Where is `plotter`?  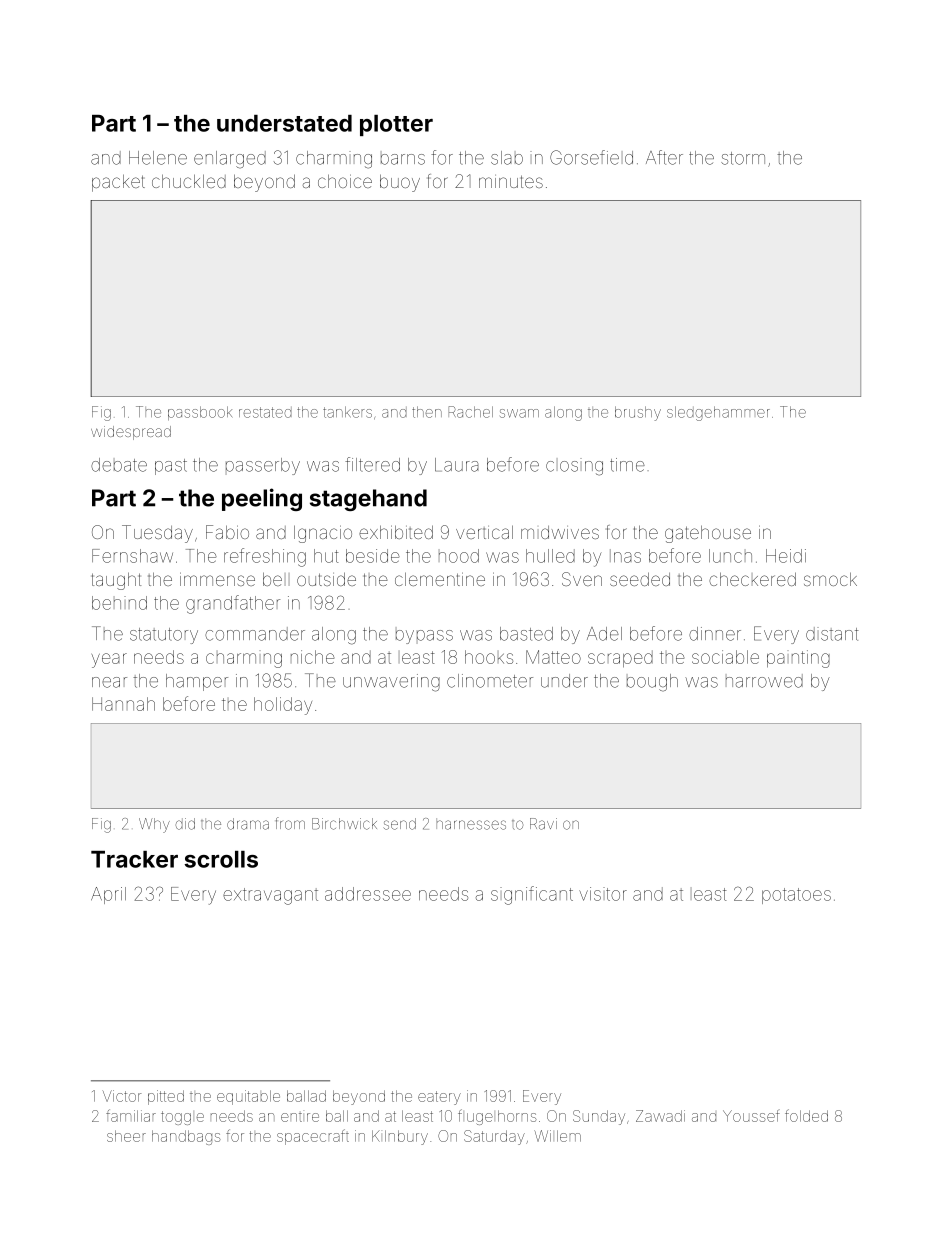 plotter is located at coordinates (396, 125).
